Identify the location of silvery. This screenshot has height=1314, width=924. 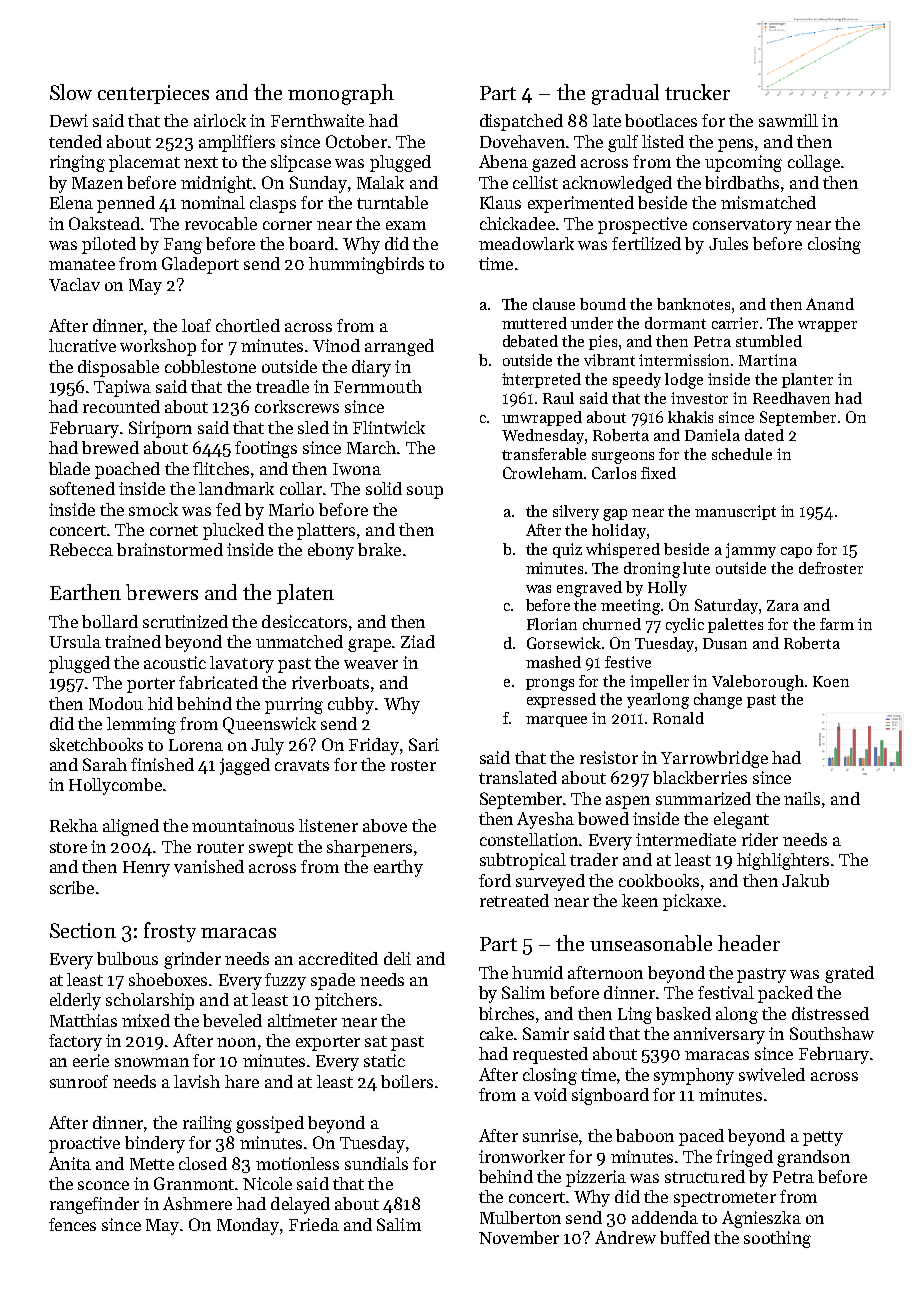
(576, 512).
